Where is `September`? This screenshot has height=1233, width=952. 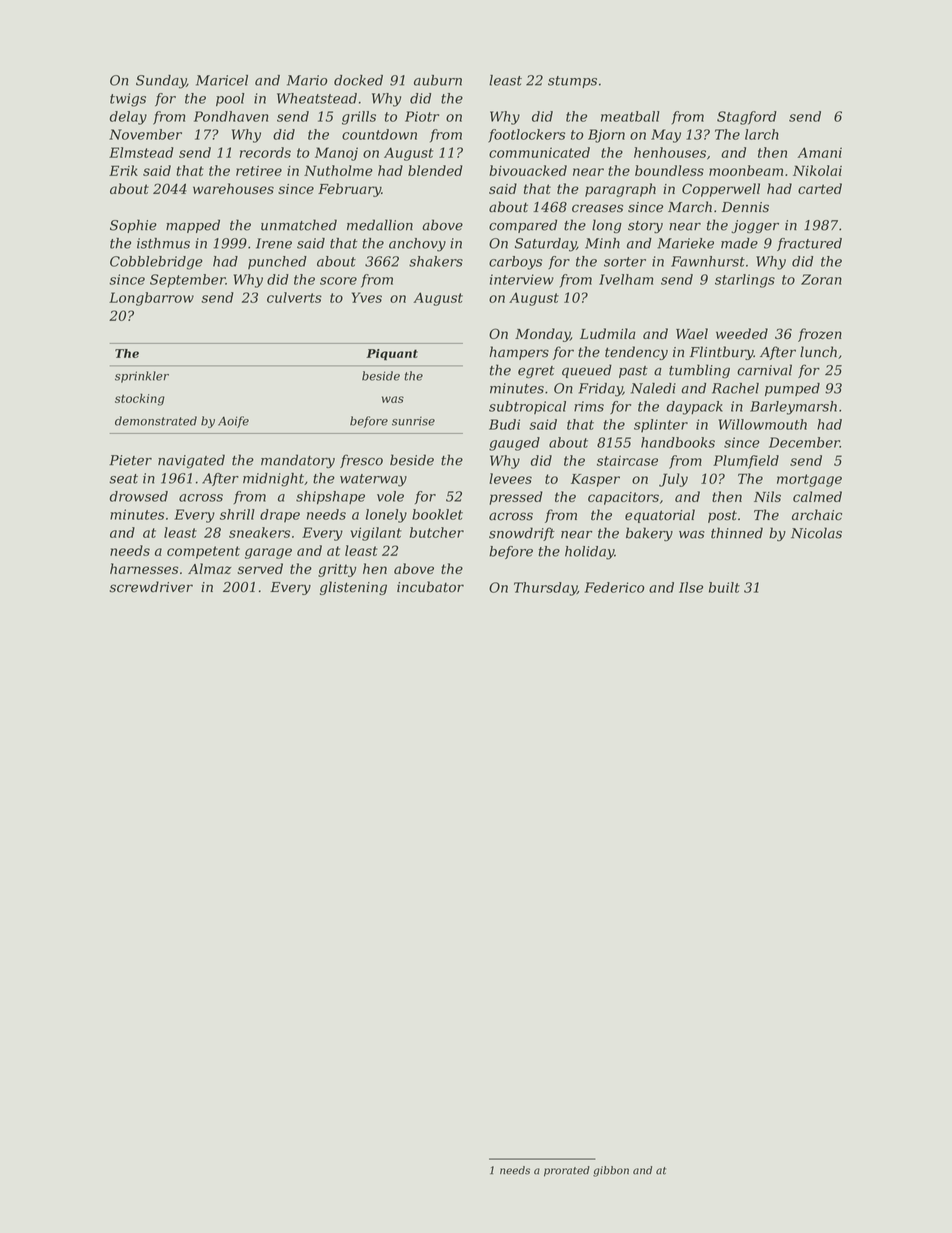 September is located at coordinates (188, 281).
